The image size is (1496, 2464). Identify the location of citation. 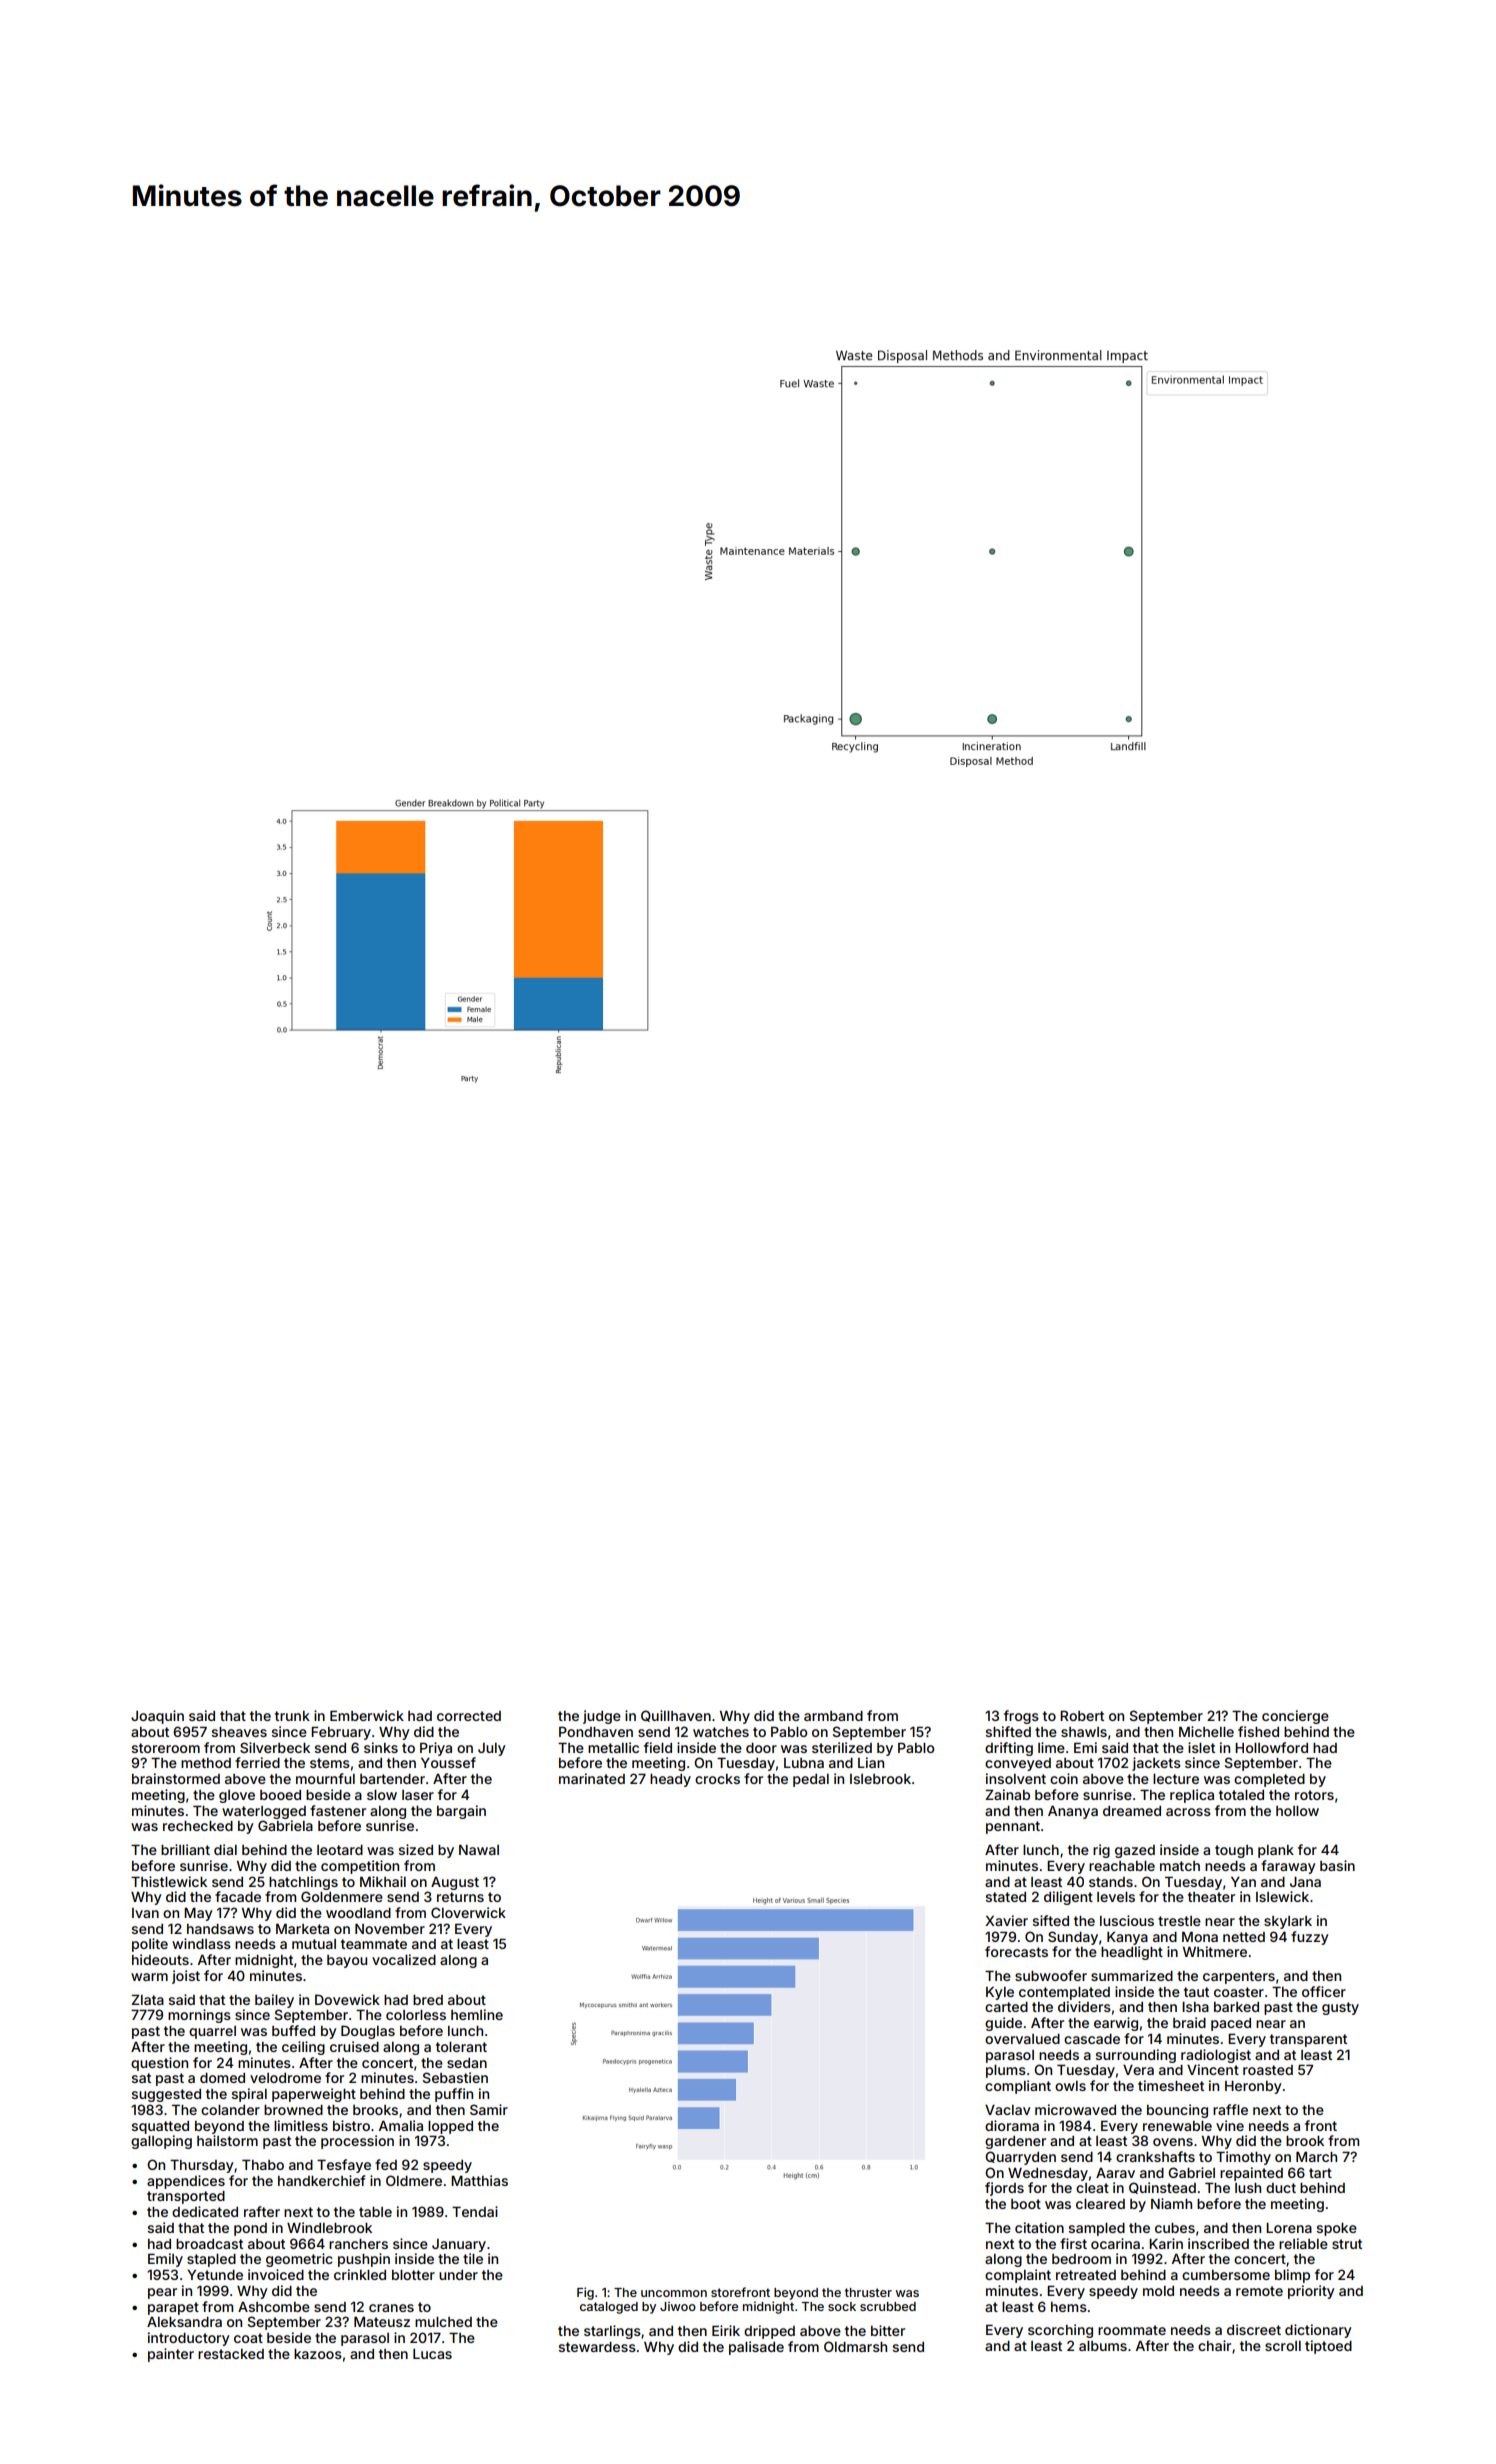
(1039, 2227).
